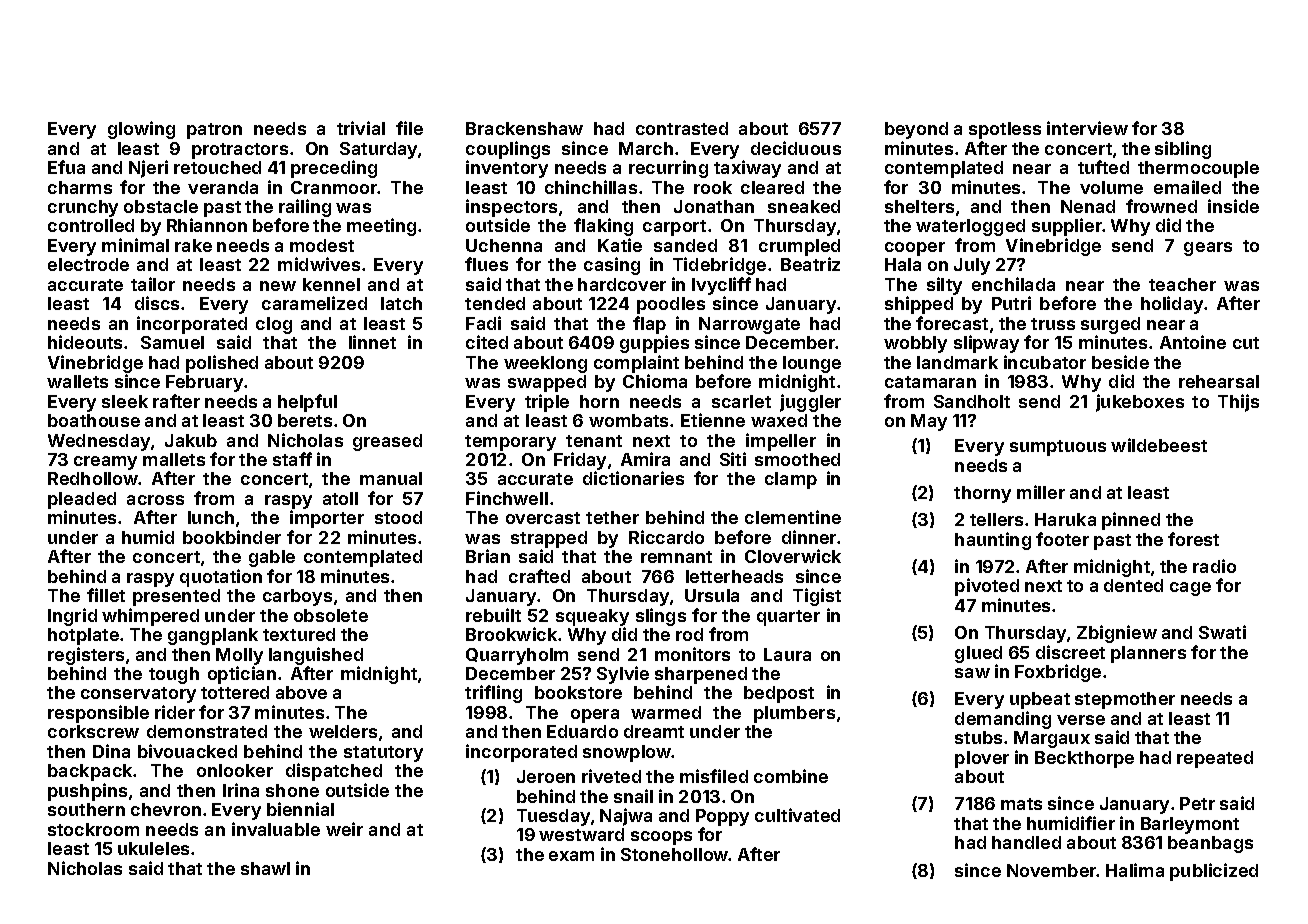 This page has height=924, width=1308. What do you see at coordinates (1070, 652) in the page?
I see `discreet` at bounding box center [1070, 652].
